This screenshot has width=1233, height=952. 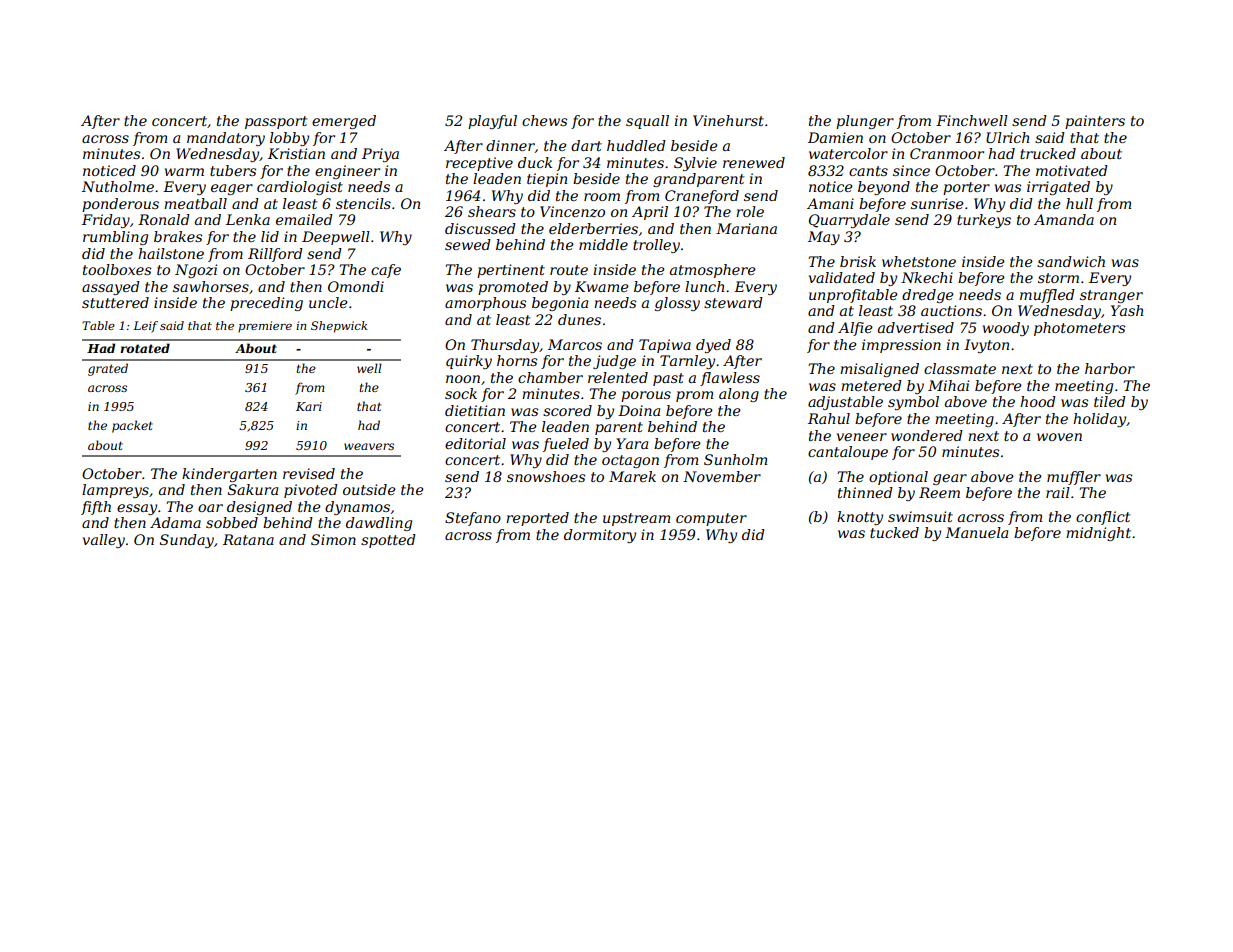 I want to click on spotted, so click(x=388, y=541).
